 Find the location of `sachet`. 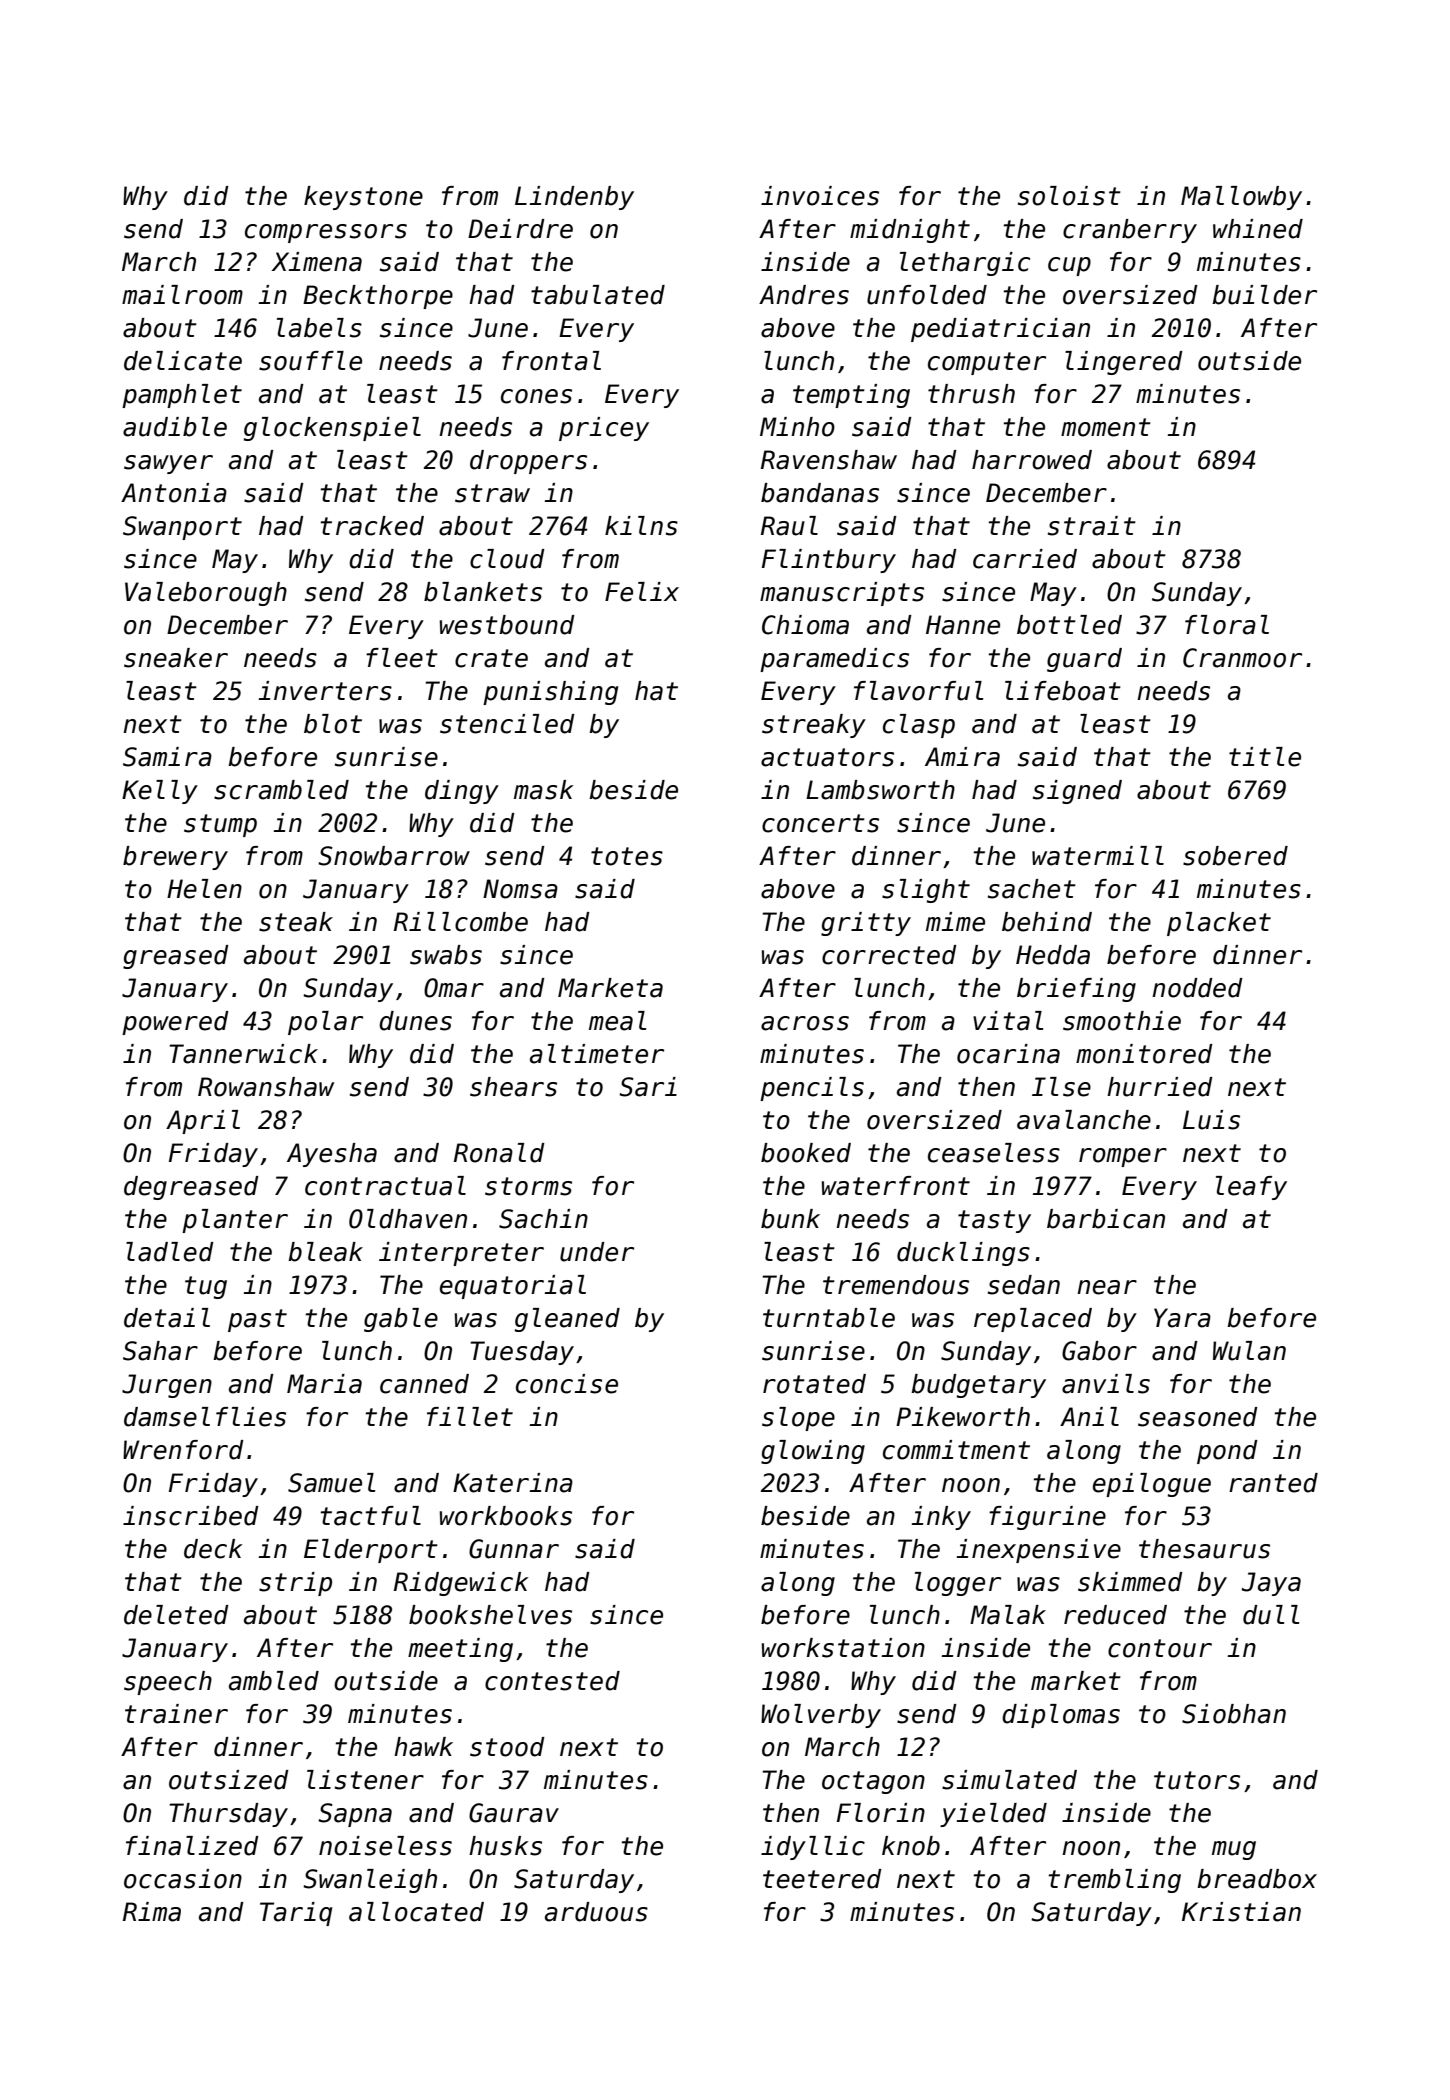

sachet is located at coordinates (1032, 889).
